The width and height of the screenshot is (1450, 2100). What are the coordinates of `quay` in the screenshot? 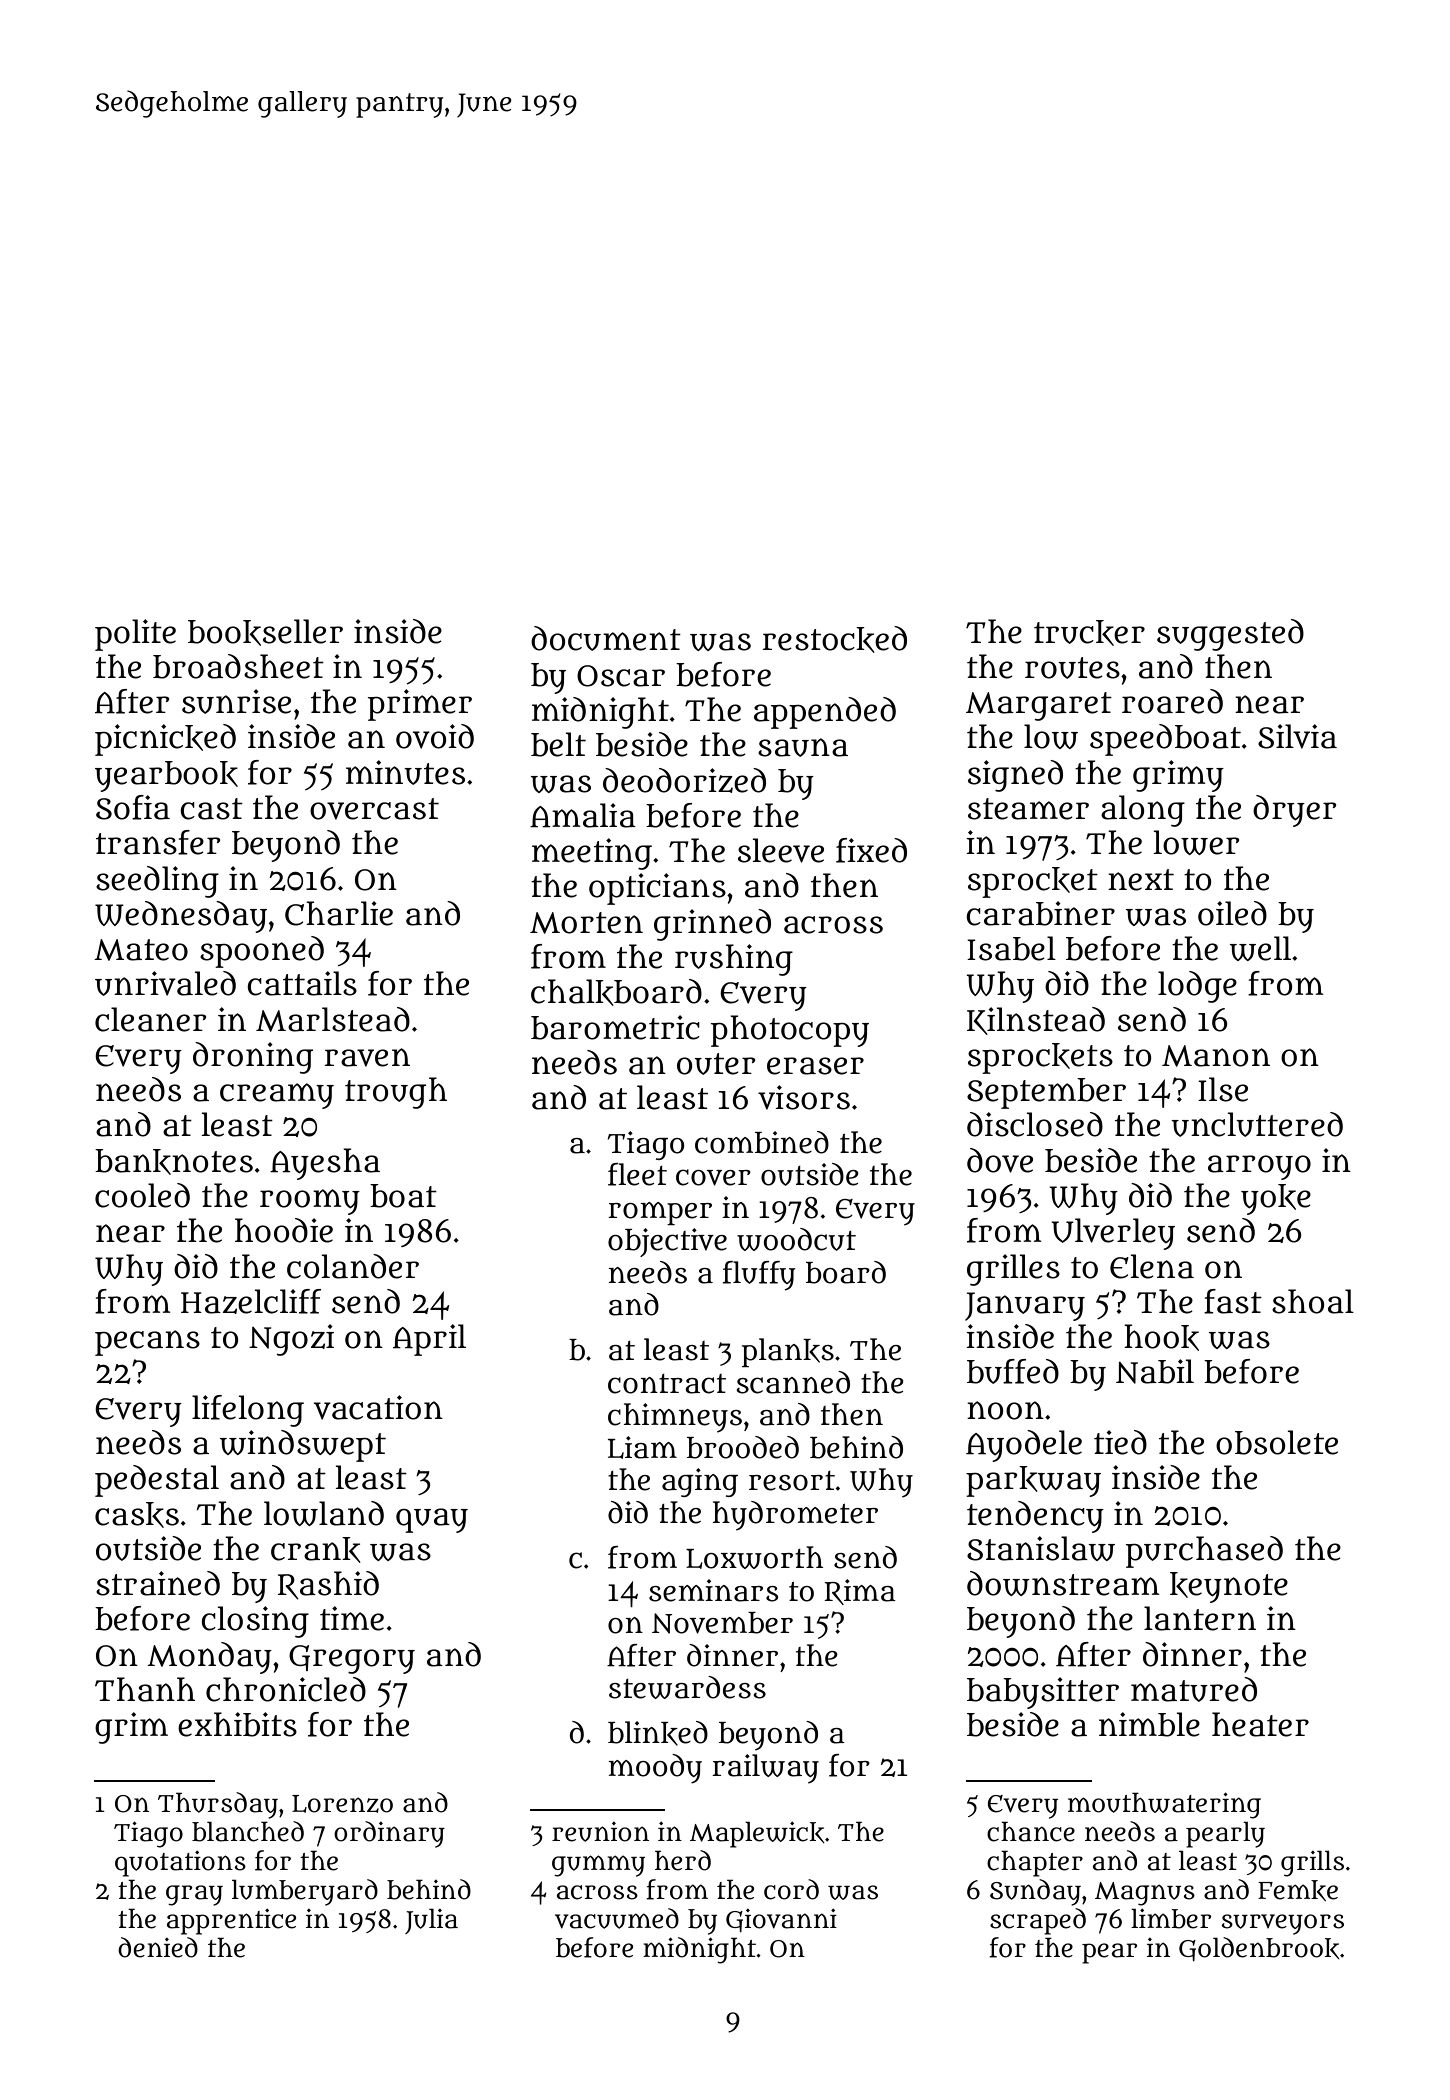 It's located at (432, 1520).
